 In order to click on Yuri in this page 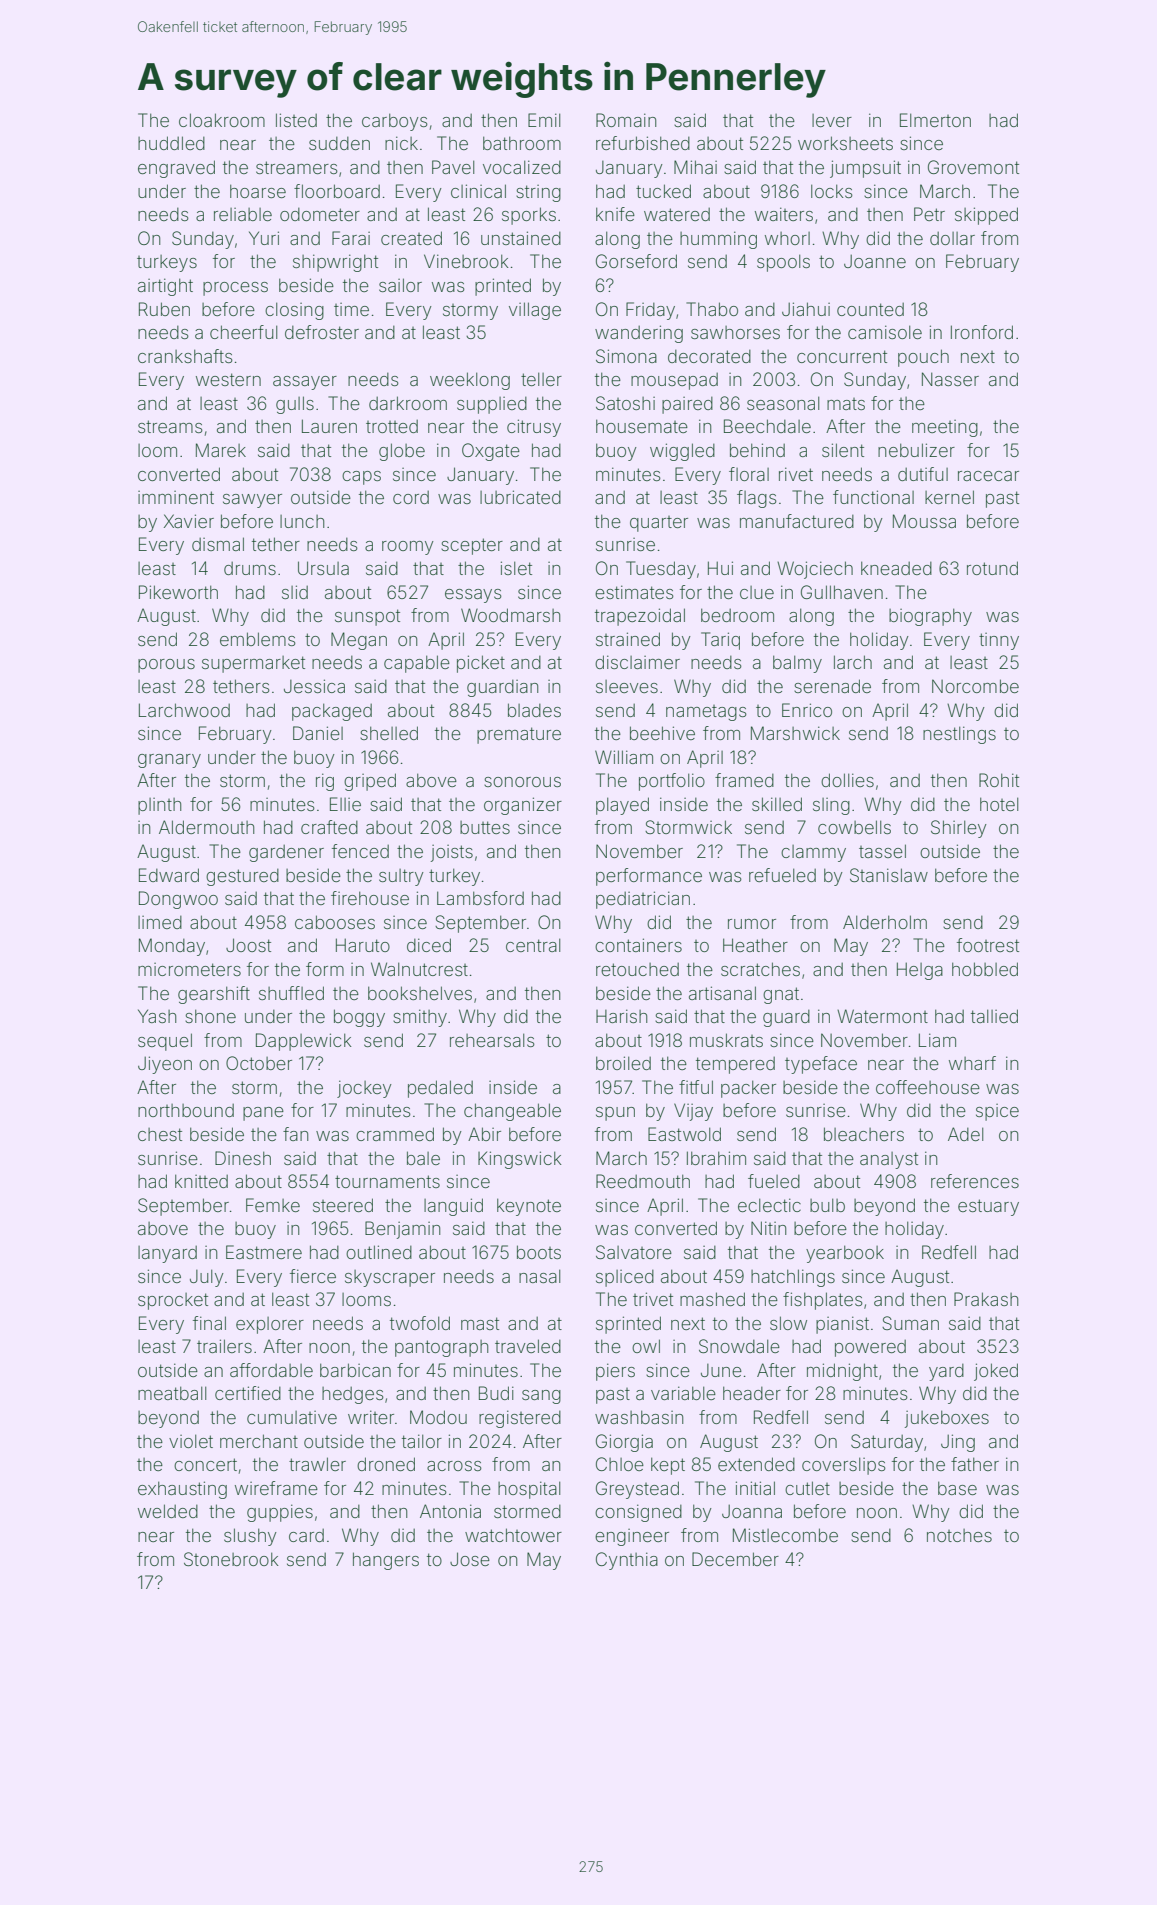, I will do `click(264, 238)`.
